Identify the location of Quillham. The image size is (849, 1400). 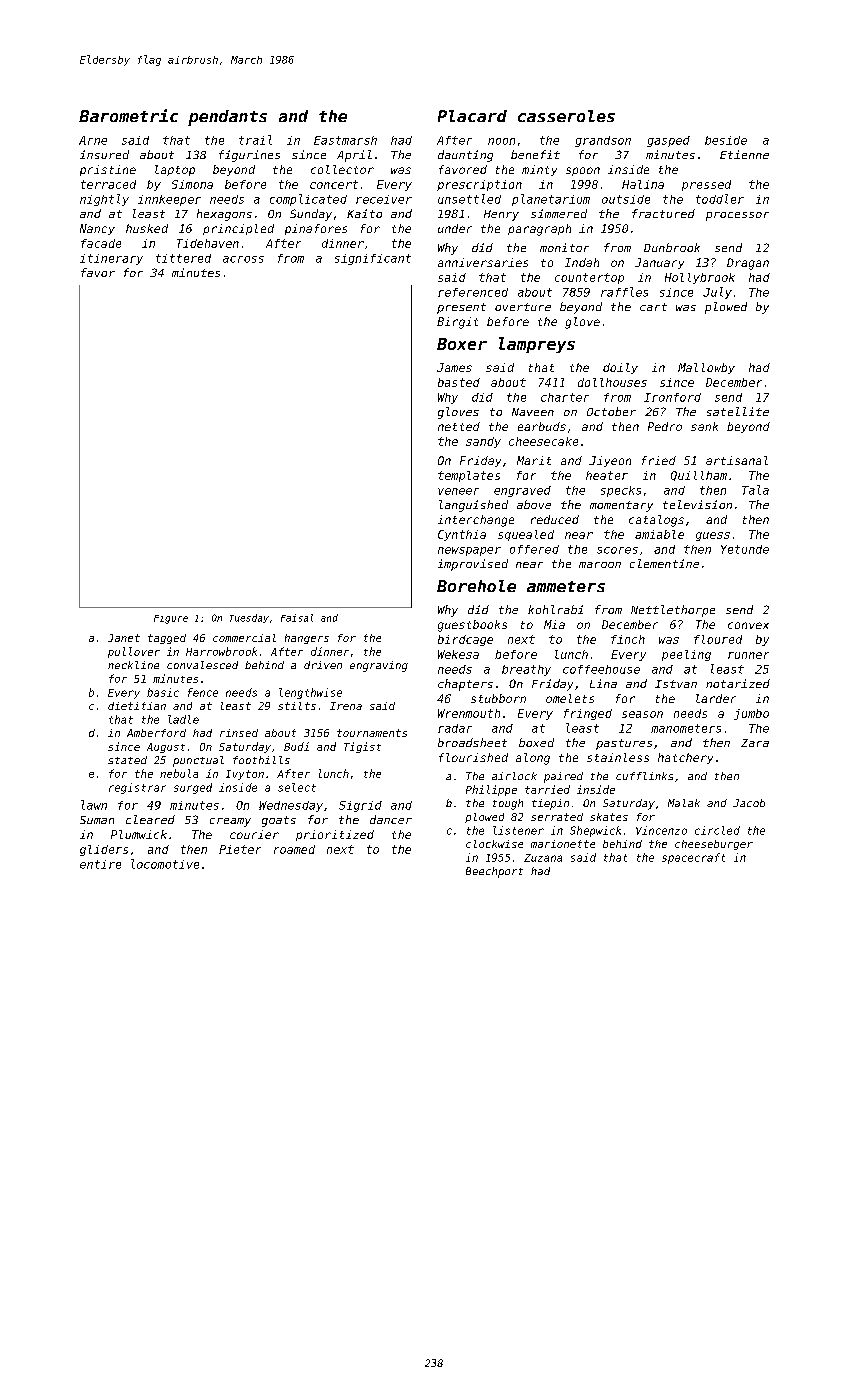
(699, 476).
